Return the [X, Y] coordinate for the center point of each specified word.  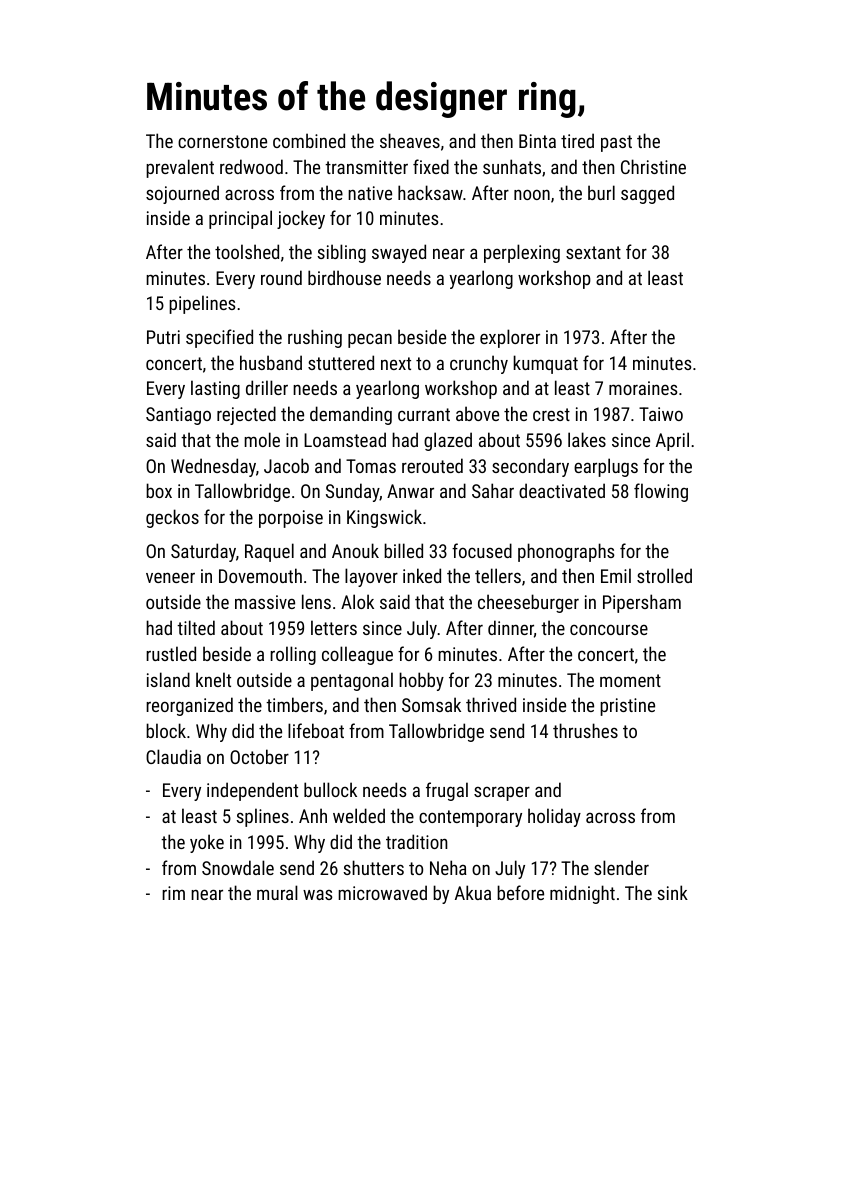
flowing [661, 492]
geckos [172, 518]
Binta [537, 141]
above [477, 413]
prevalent [180, 168]
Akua [473, 892]
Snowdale [238, 867]
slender [621, 867]
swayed [399, 253]
